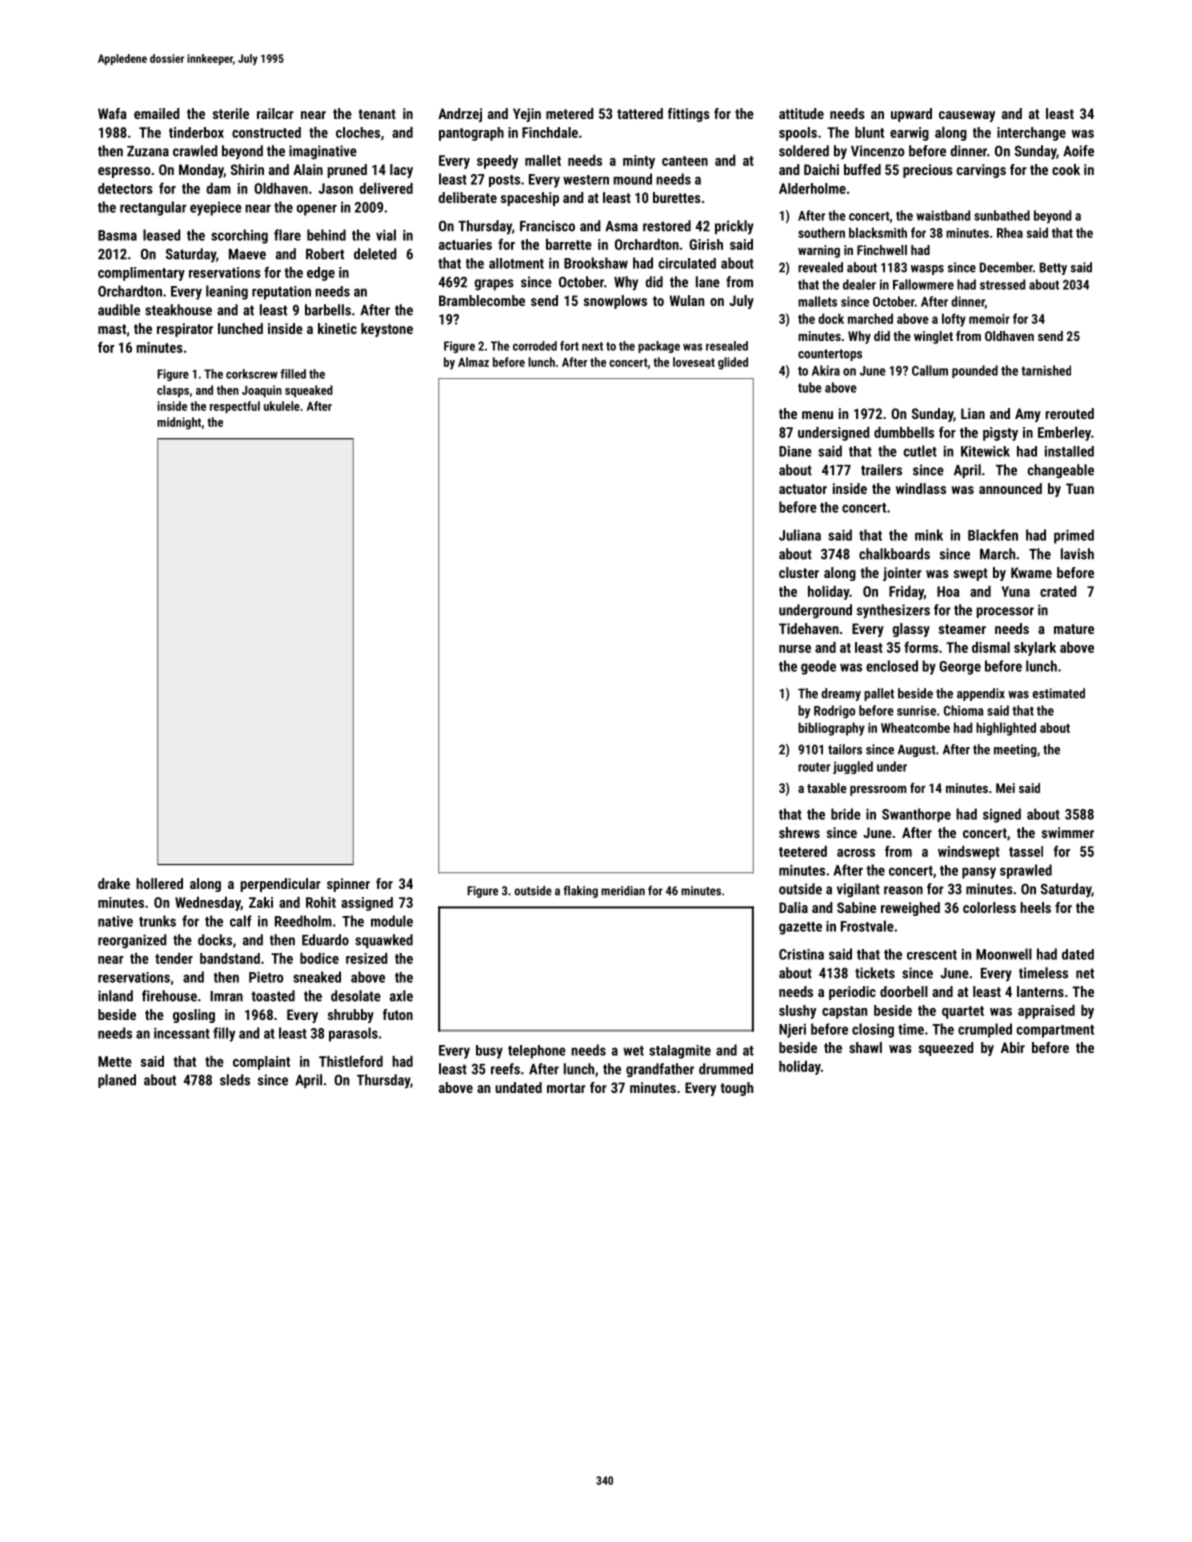  Describe the element at coordinates (1010, 488) in the image. I see `announced` at that location.
